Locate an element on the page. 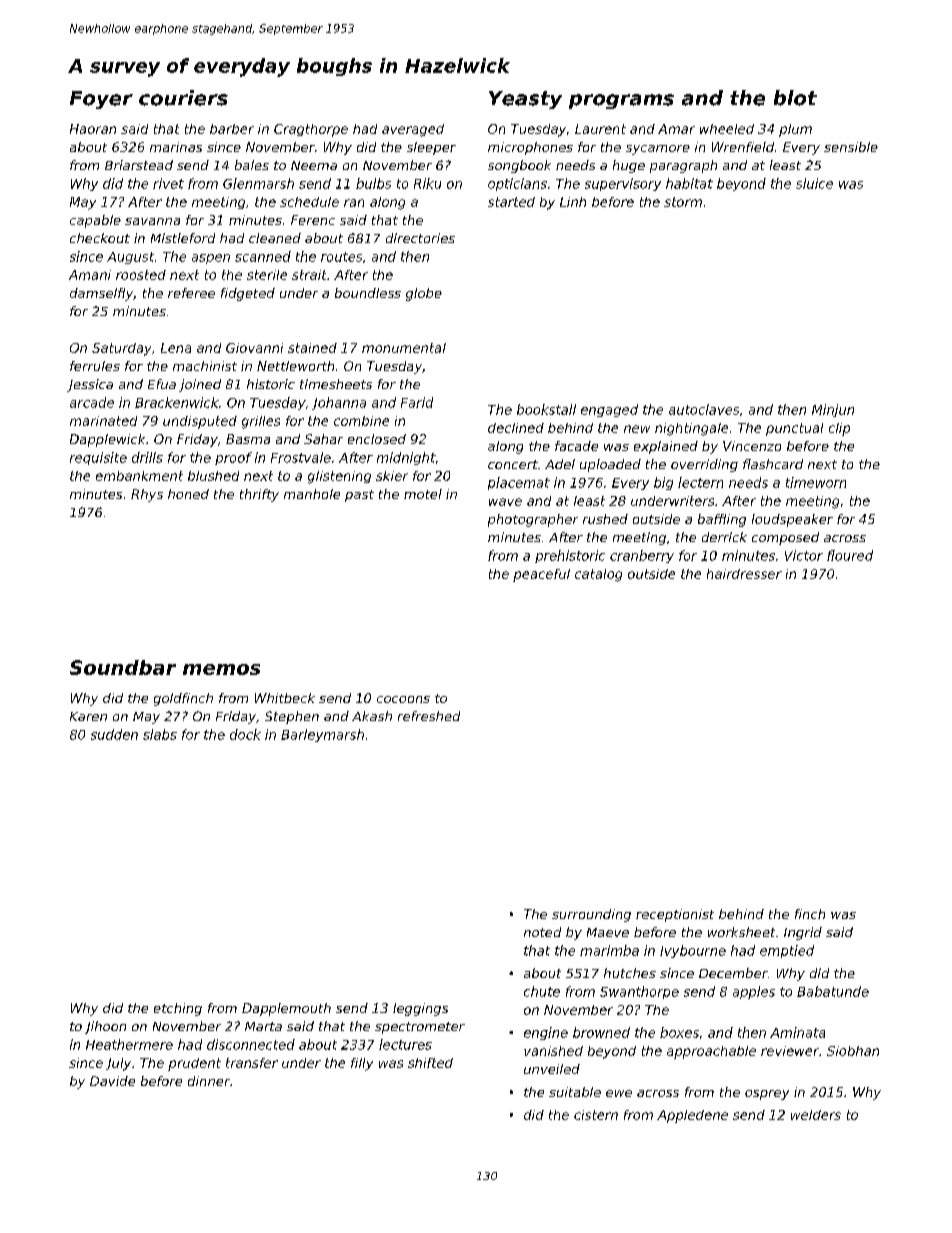  Briarstead is located at coordinates (139, 165).
